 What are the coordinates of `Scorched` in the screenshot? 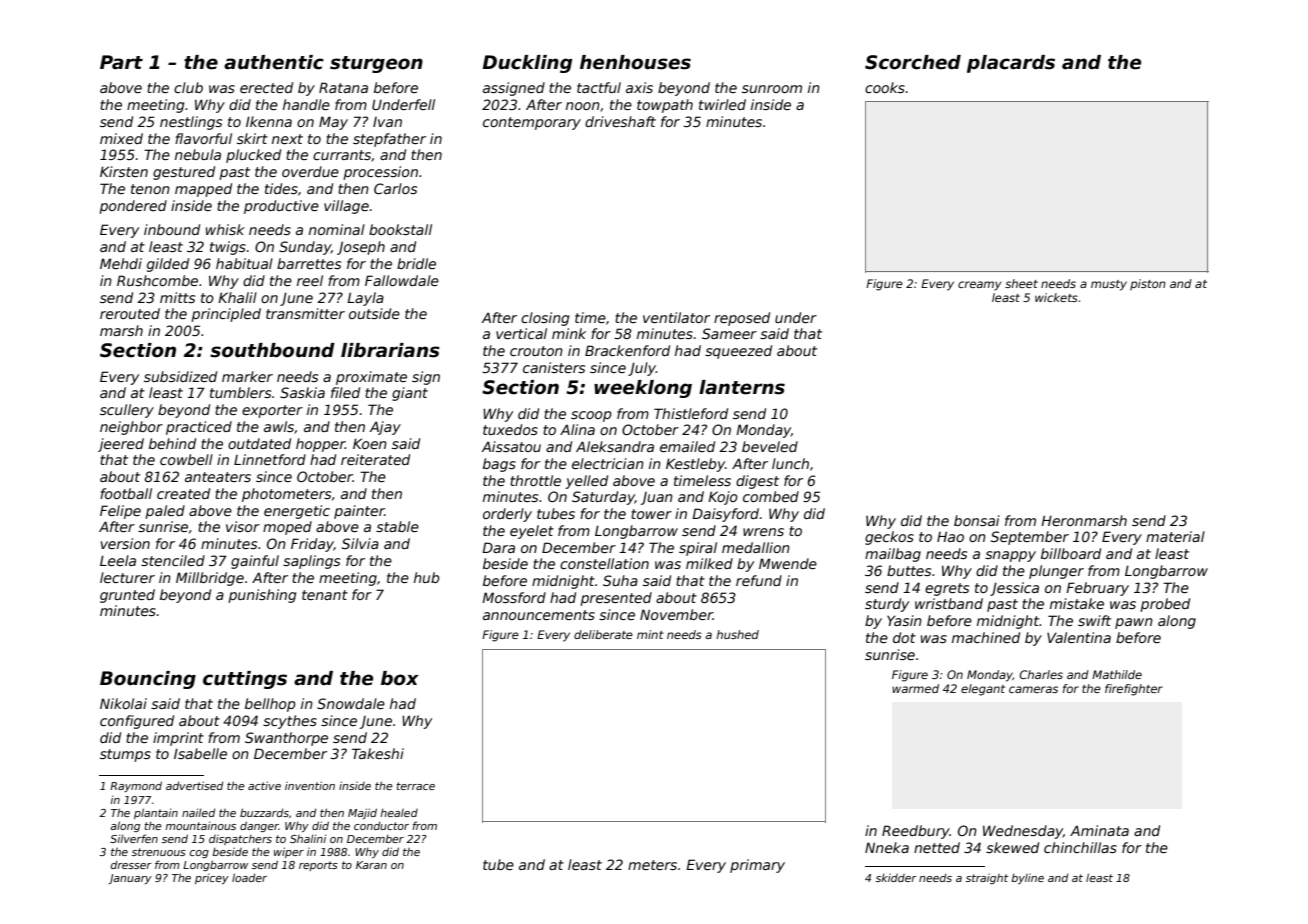 It's located at (913, 62).
